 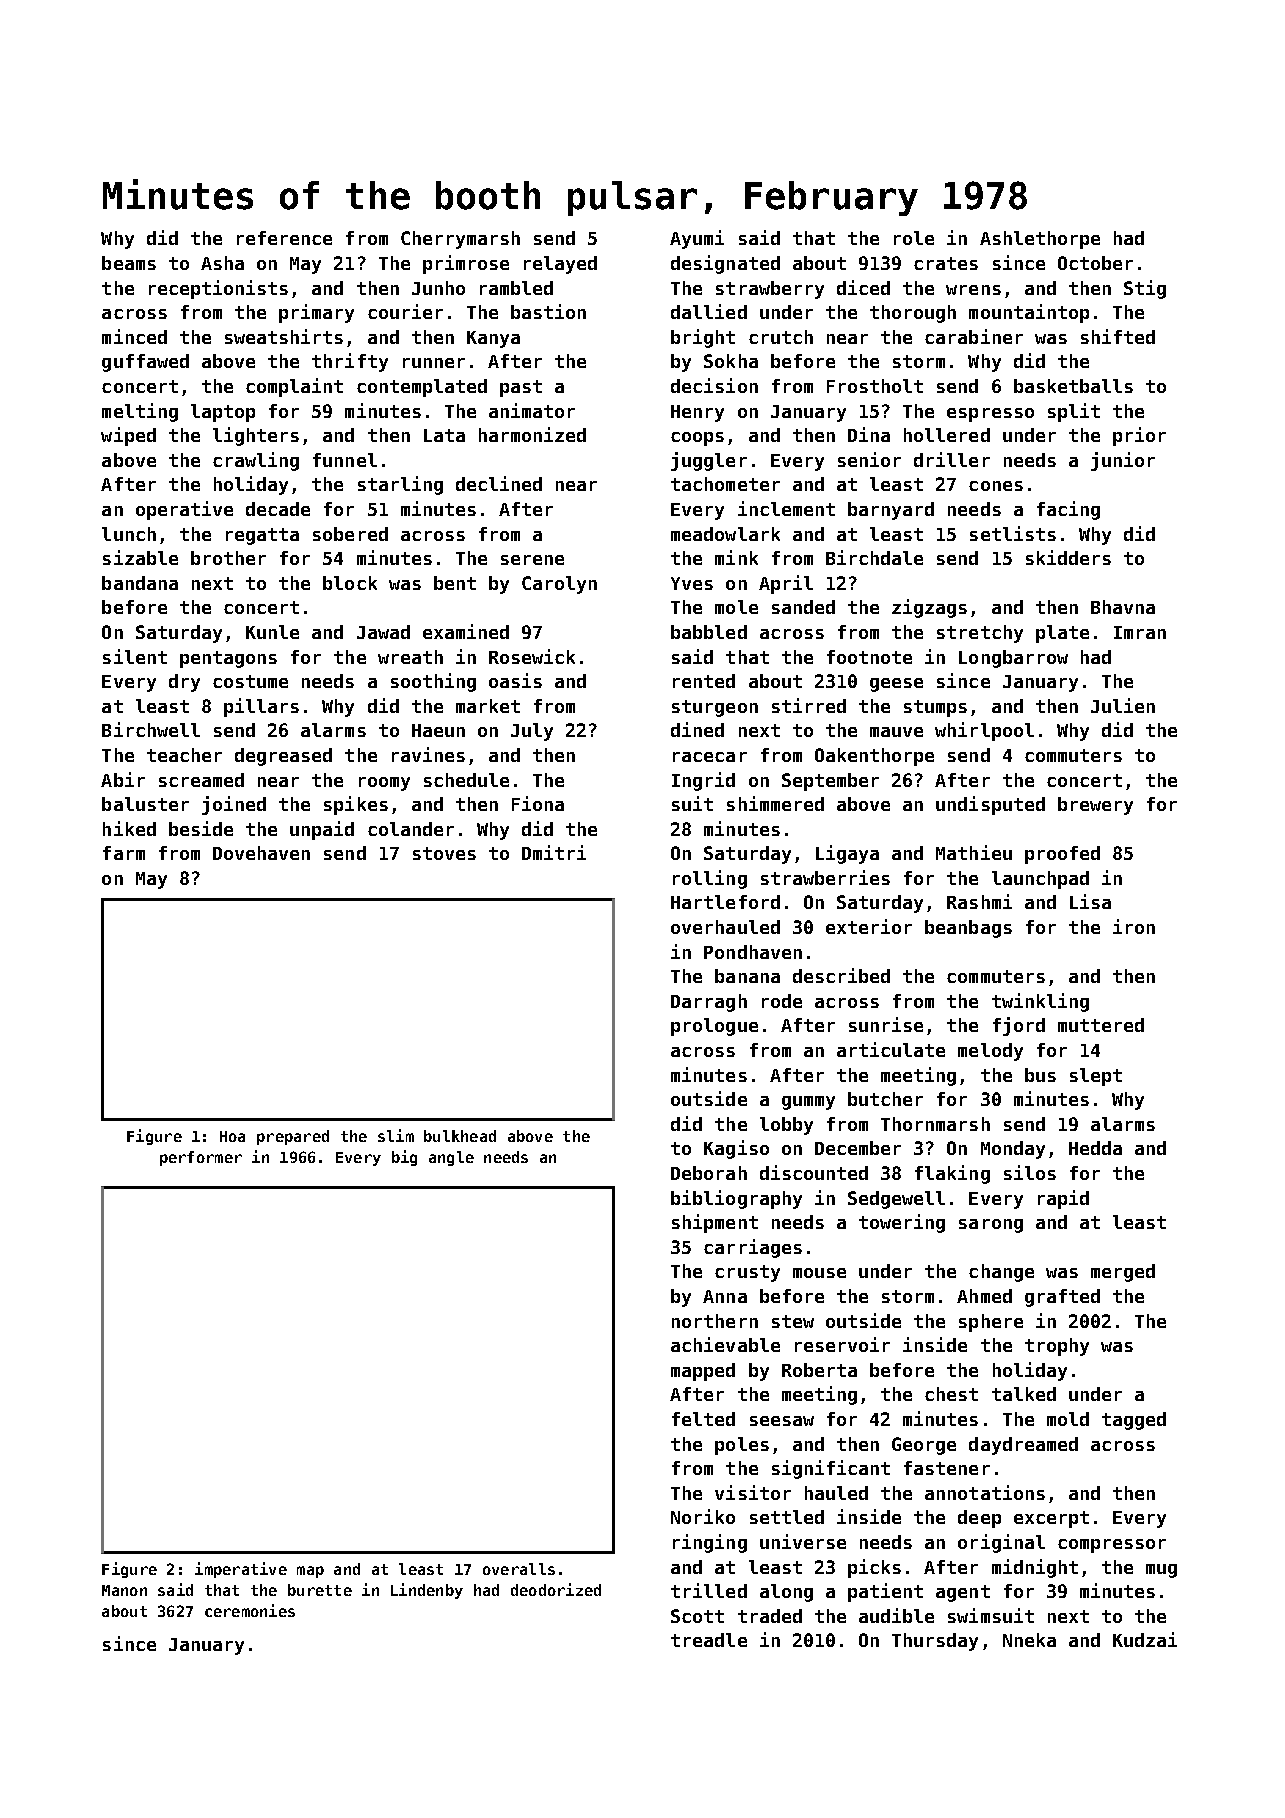 What do you see at coordinates (770, 290) in the page?
I see `strawberry` at bounding box center [770, 290].
